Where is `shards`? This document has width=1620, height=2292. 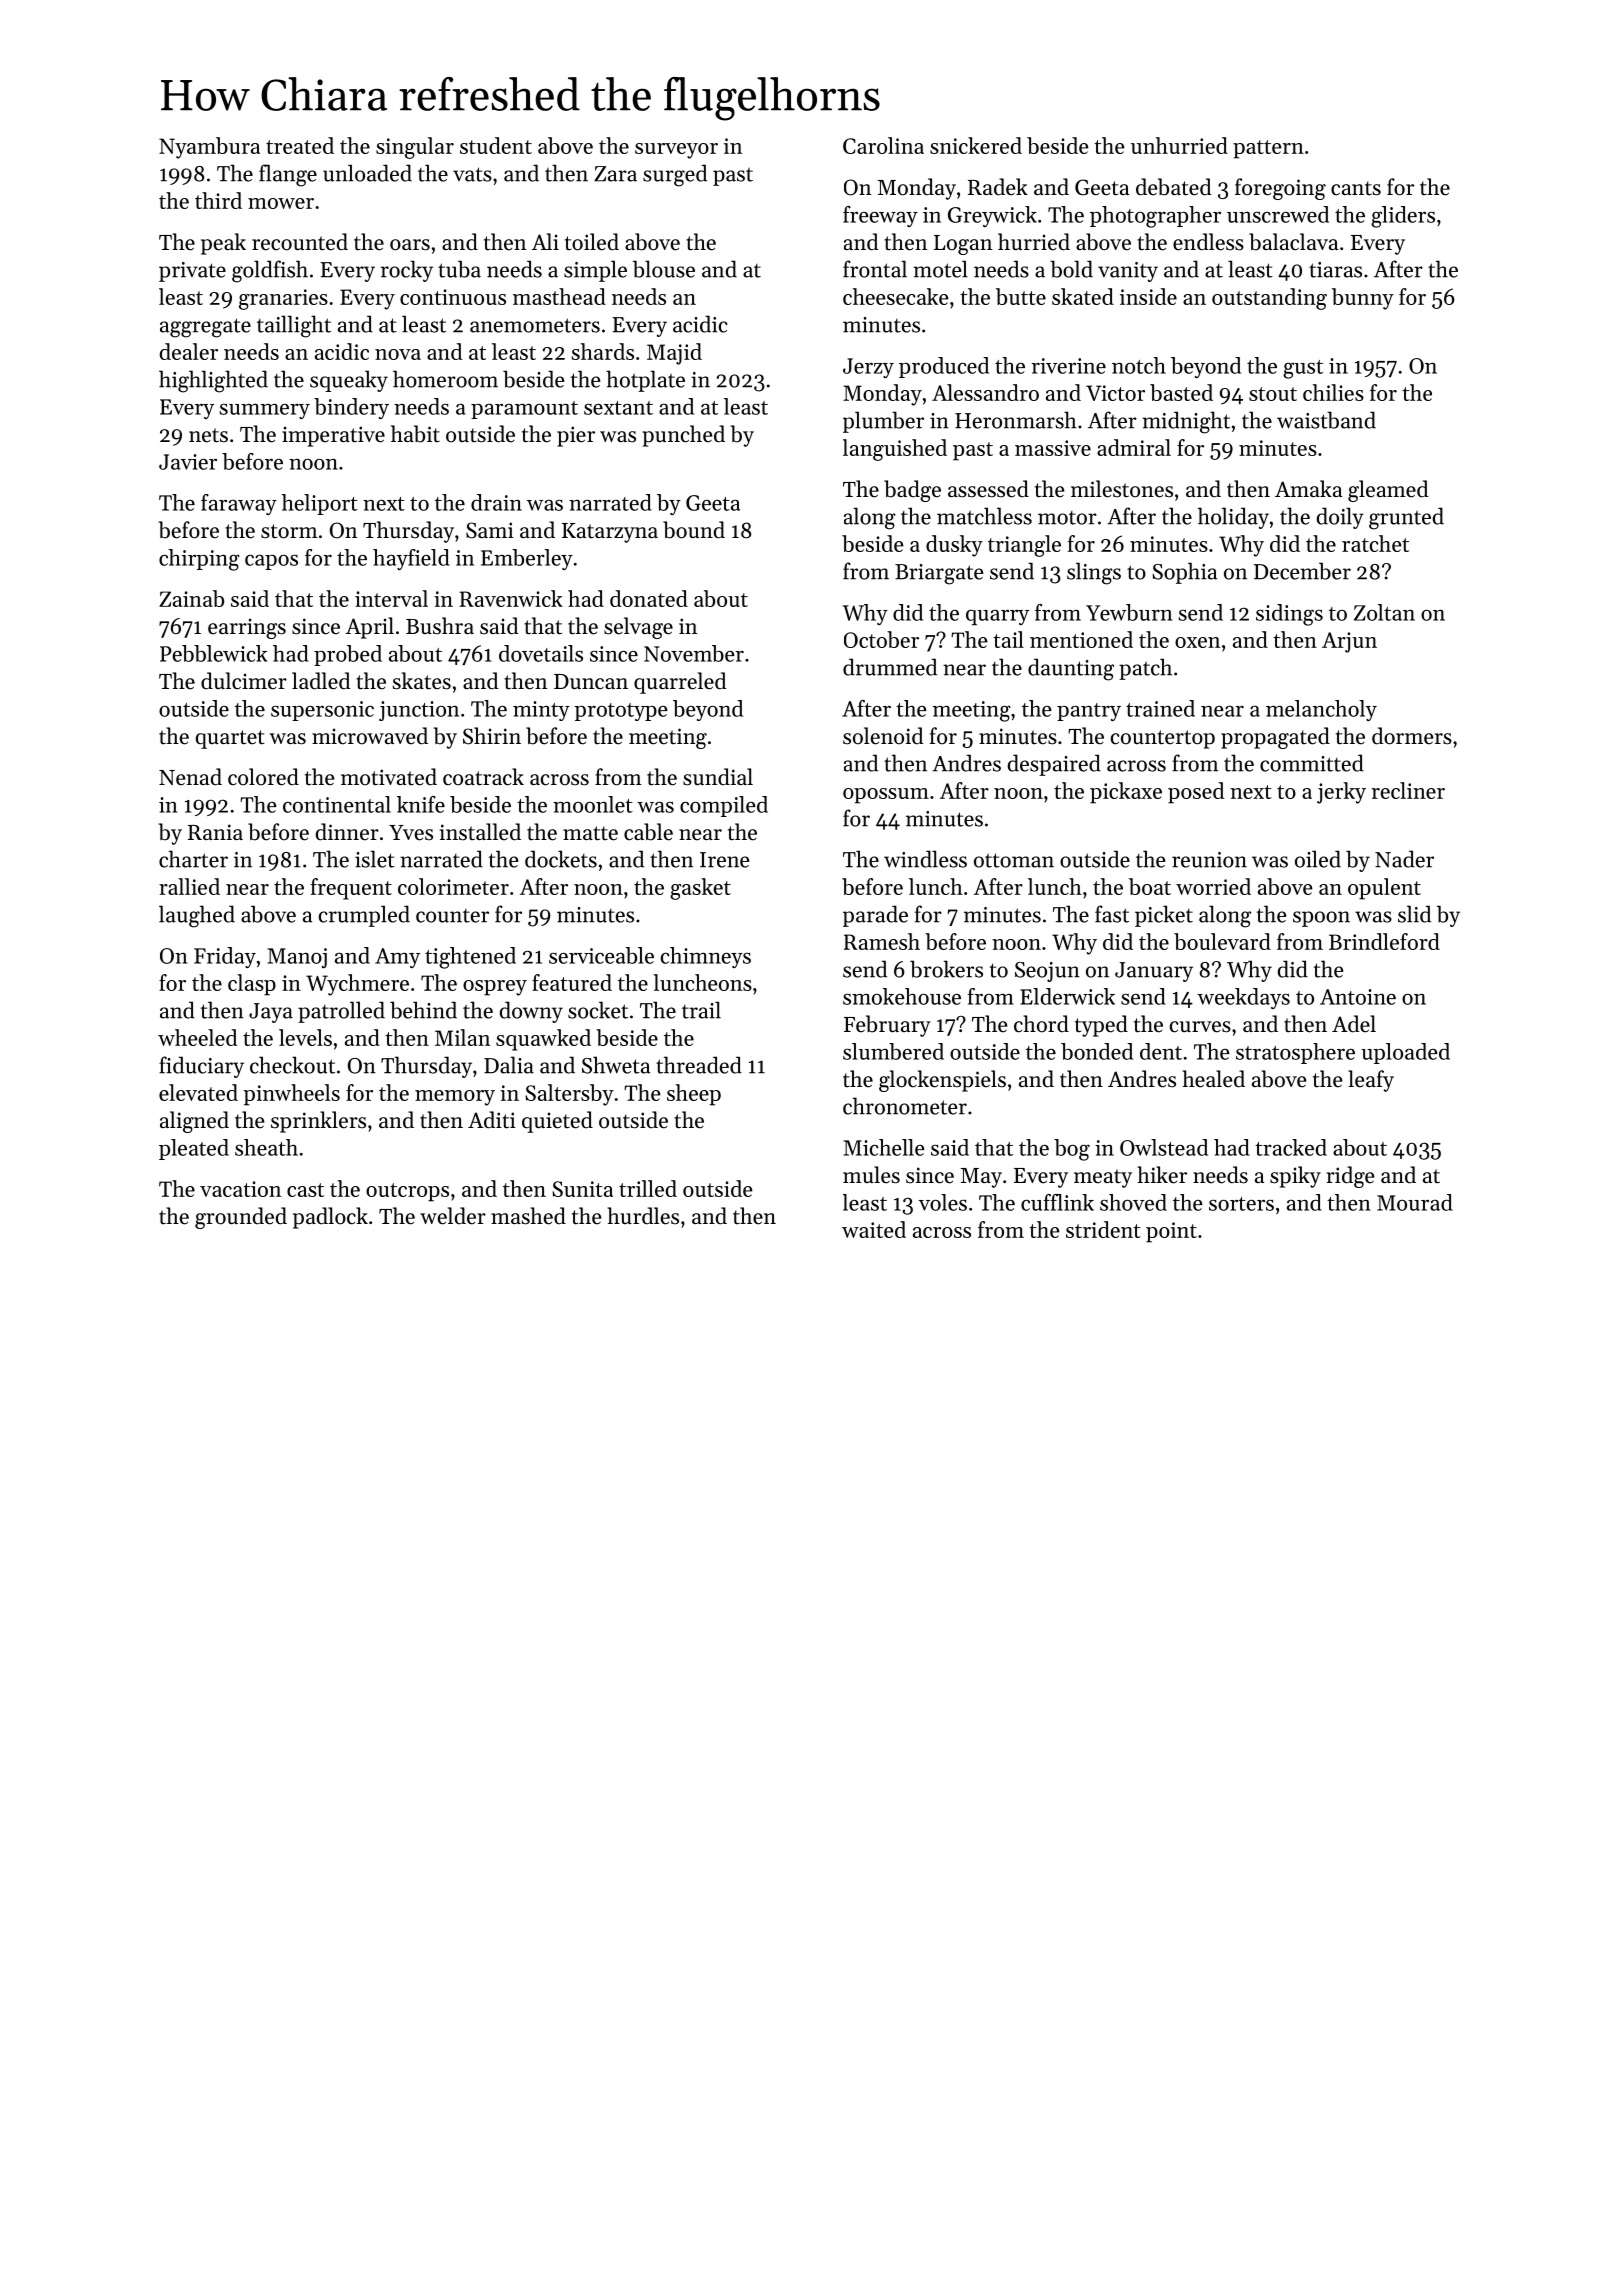 shards is located at coordinates (603, 351).
